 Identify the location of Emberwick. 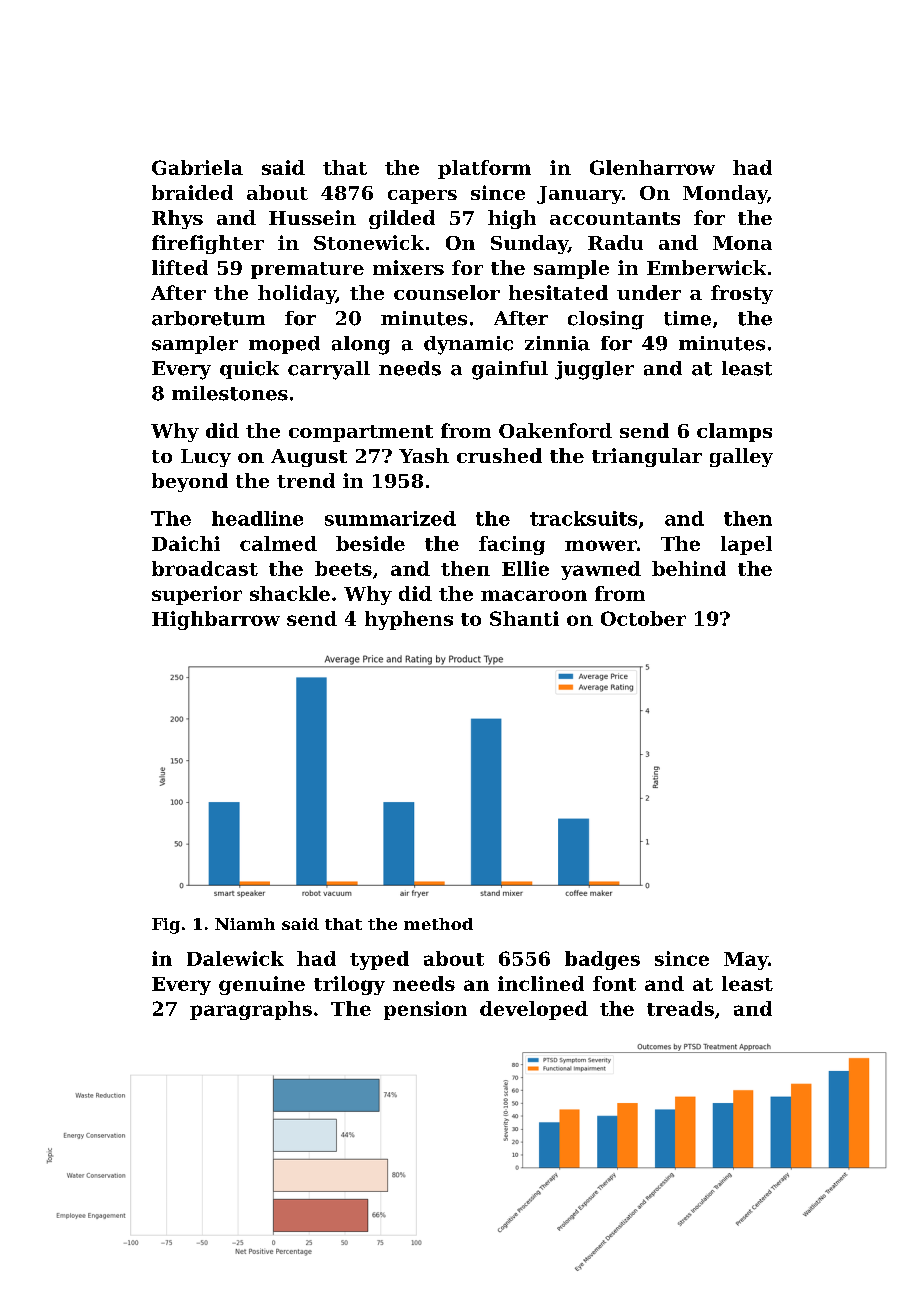
(706, 267).
